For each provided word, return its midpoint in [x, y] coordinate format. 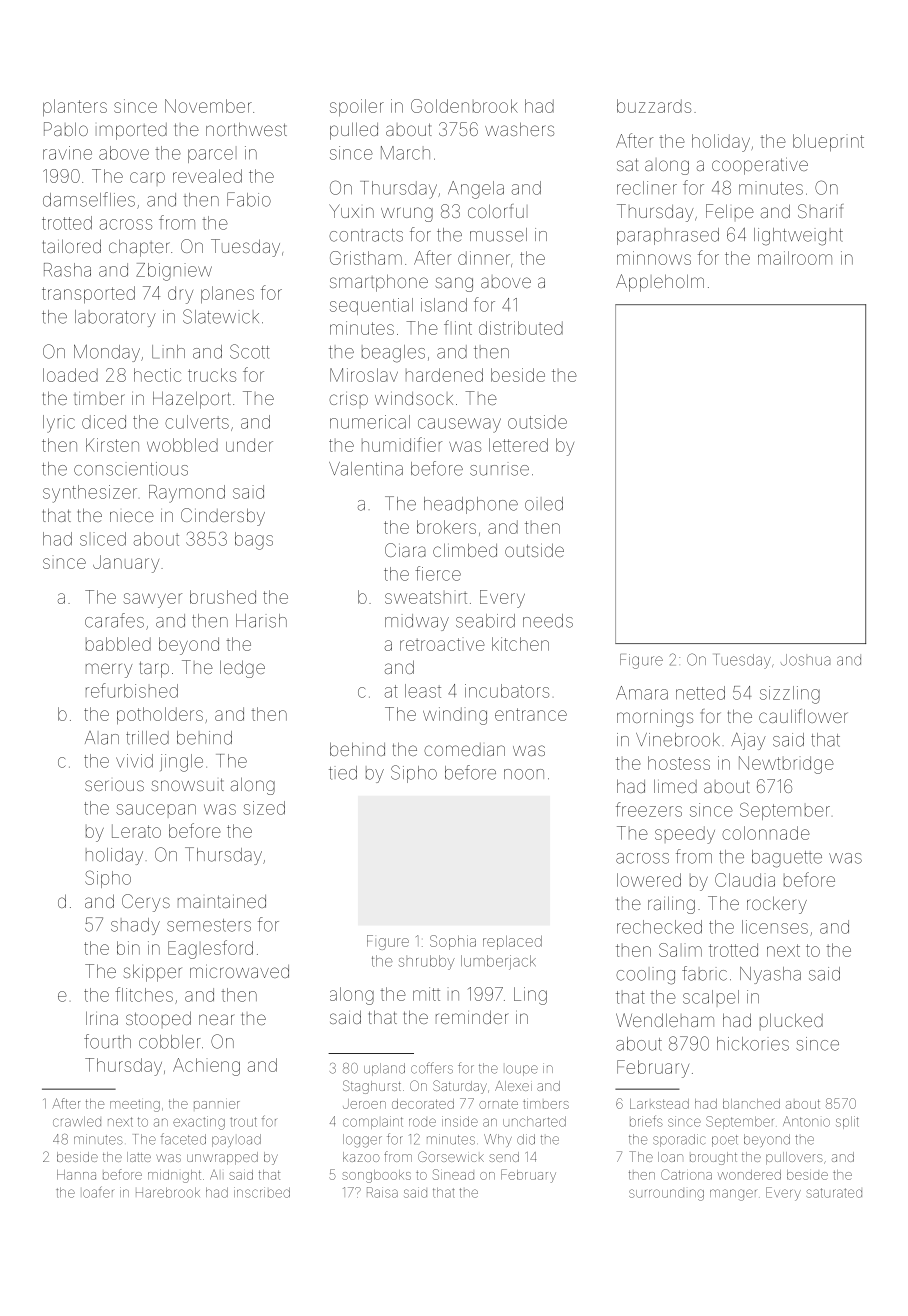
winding [455, 716]
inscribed [262, 1192]
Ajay [748, 741]
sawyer [152, 600]
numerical [370, 422]
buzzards [654, 106]
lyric [59, 424]
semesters [209, 925]
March [405, 153]
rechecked [659, 927]
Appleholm [660, 283]
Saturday [460, 1087]
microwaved [239, 971]
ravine [67, 153]
